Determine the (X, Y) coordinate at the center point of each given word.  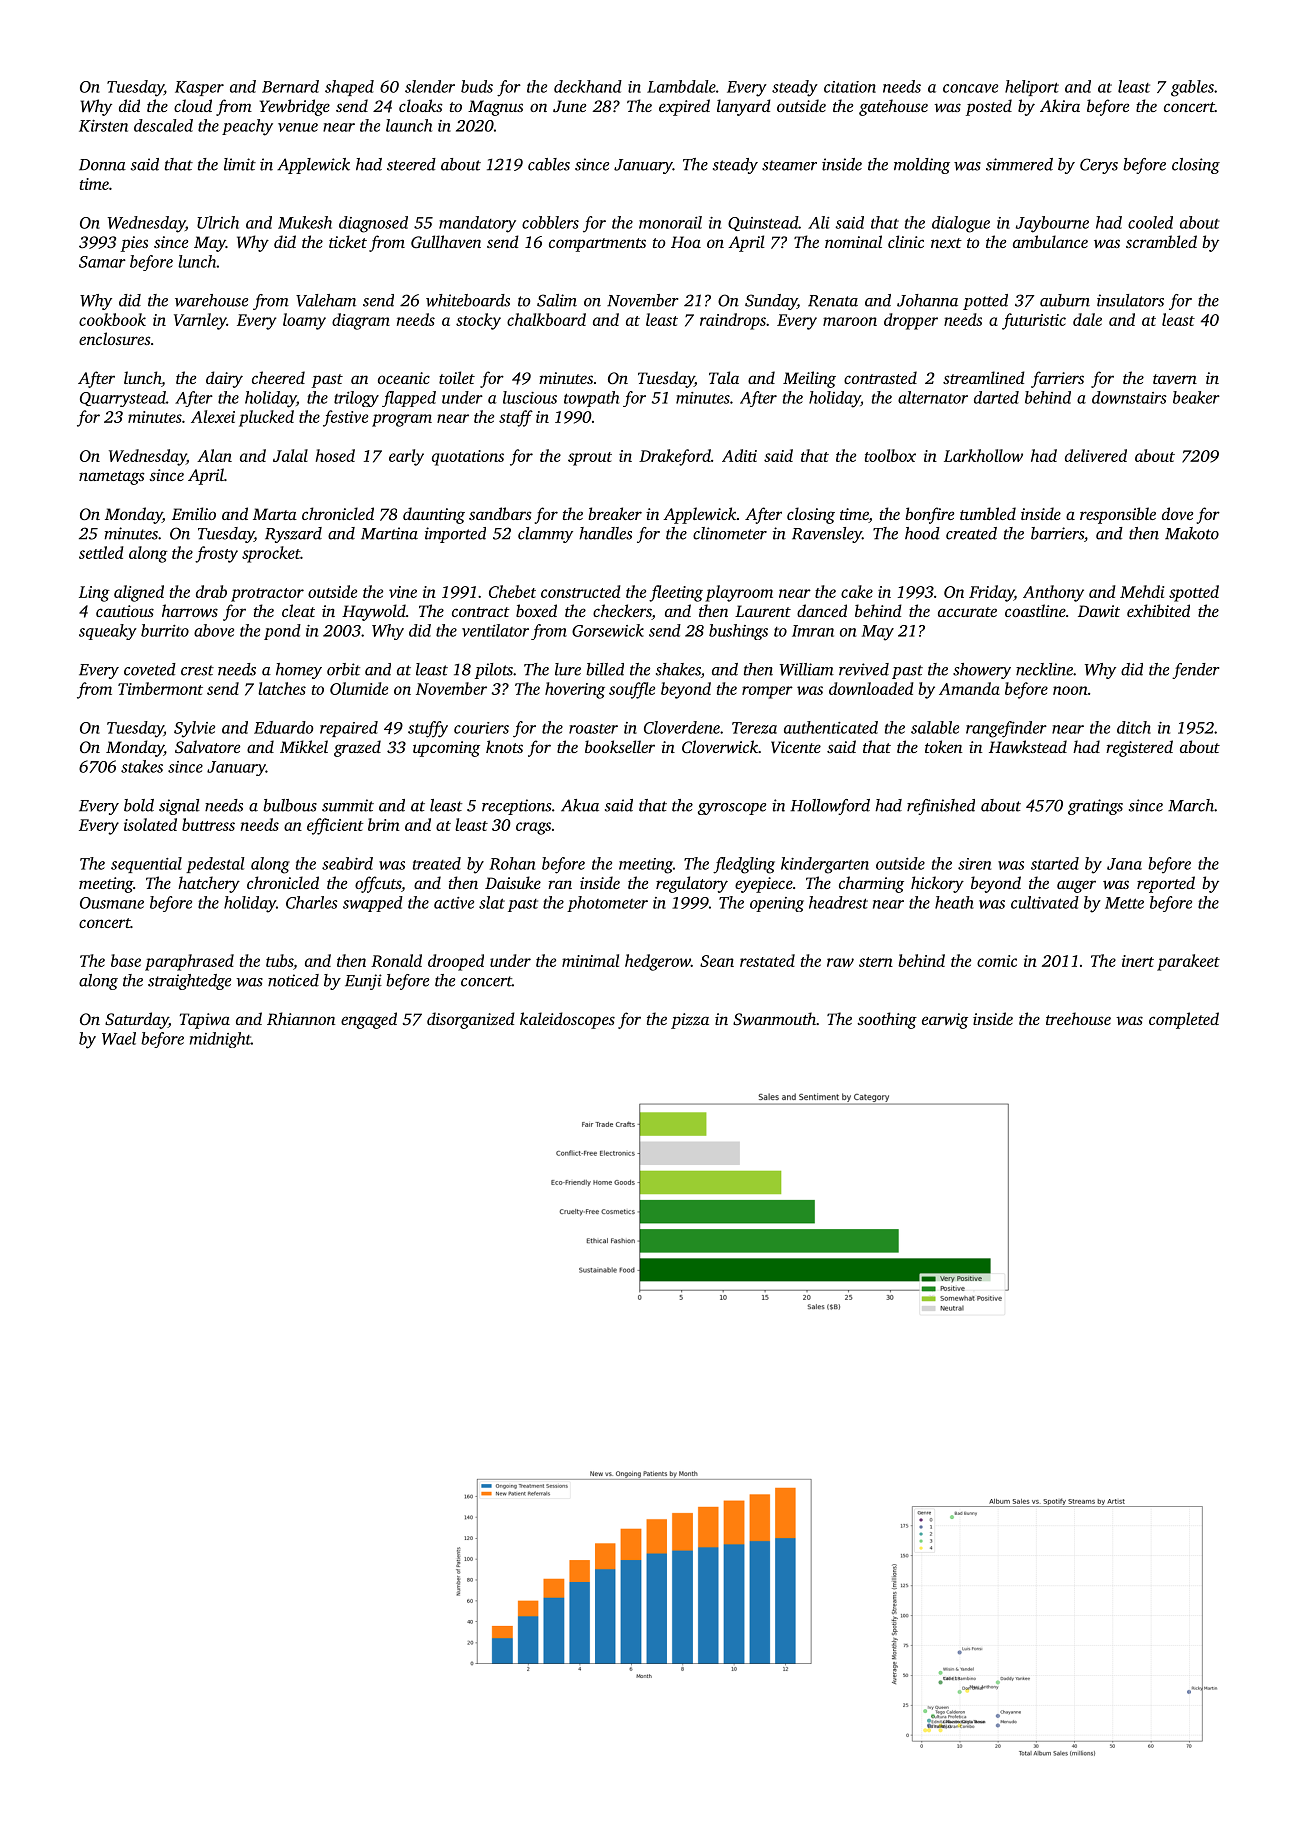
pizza (690, 1021)
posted (989, 107)
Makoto (1192, 533)
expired (684, 107)
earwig (945, 1021)
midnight (220, 1040)
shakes (678, 669)
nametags (112, 478)
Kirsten (103, 126)
